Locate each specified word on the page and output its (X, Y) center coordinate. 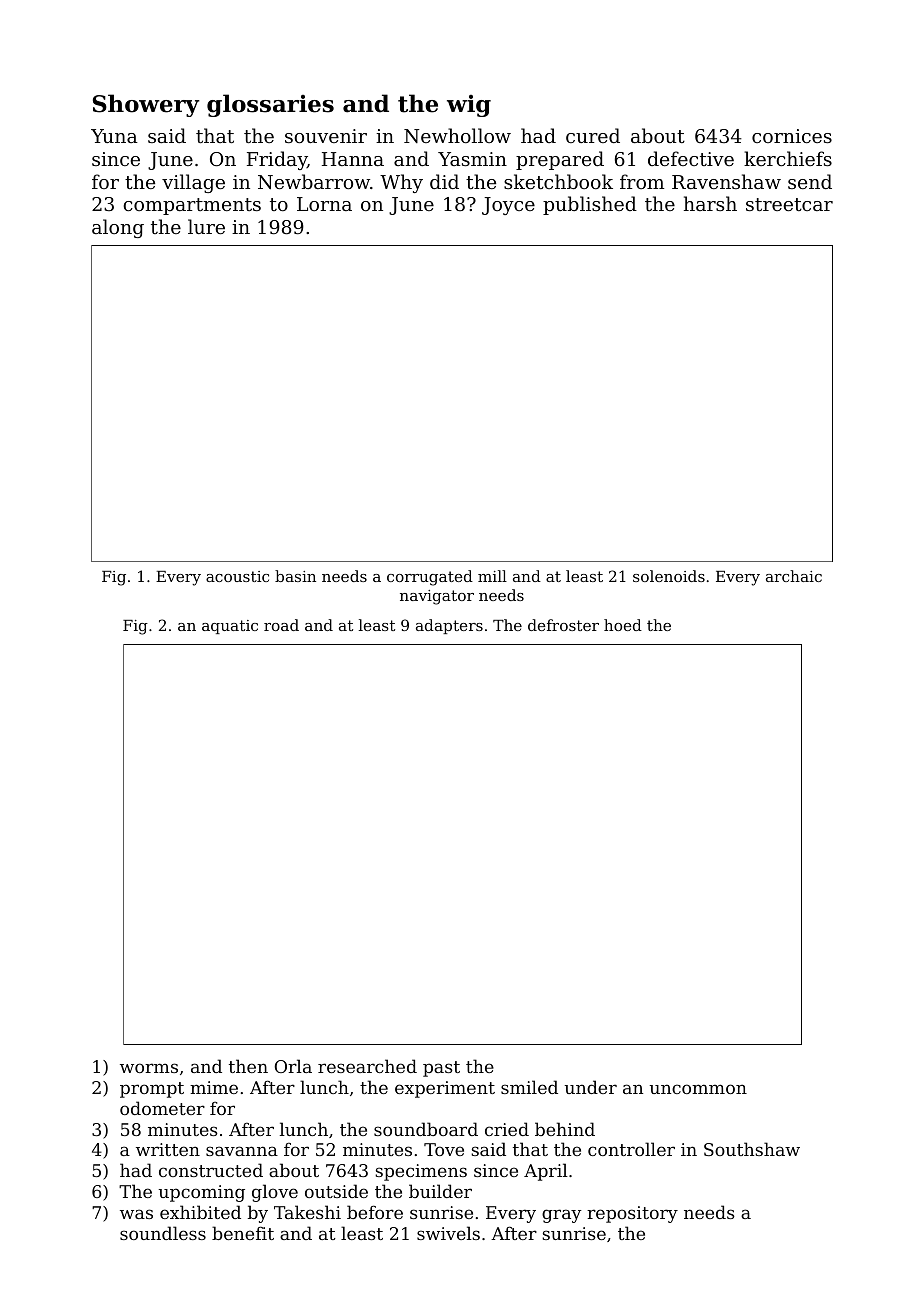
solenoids (669, 576)
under (591, 1087)
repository (632, 1214)
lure (206, 226)
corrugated (430, 578)
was (136, 1214)
